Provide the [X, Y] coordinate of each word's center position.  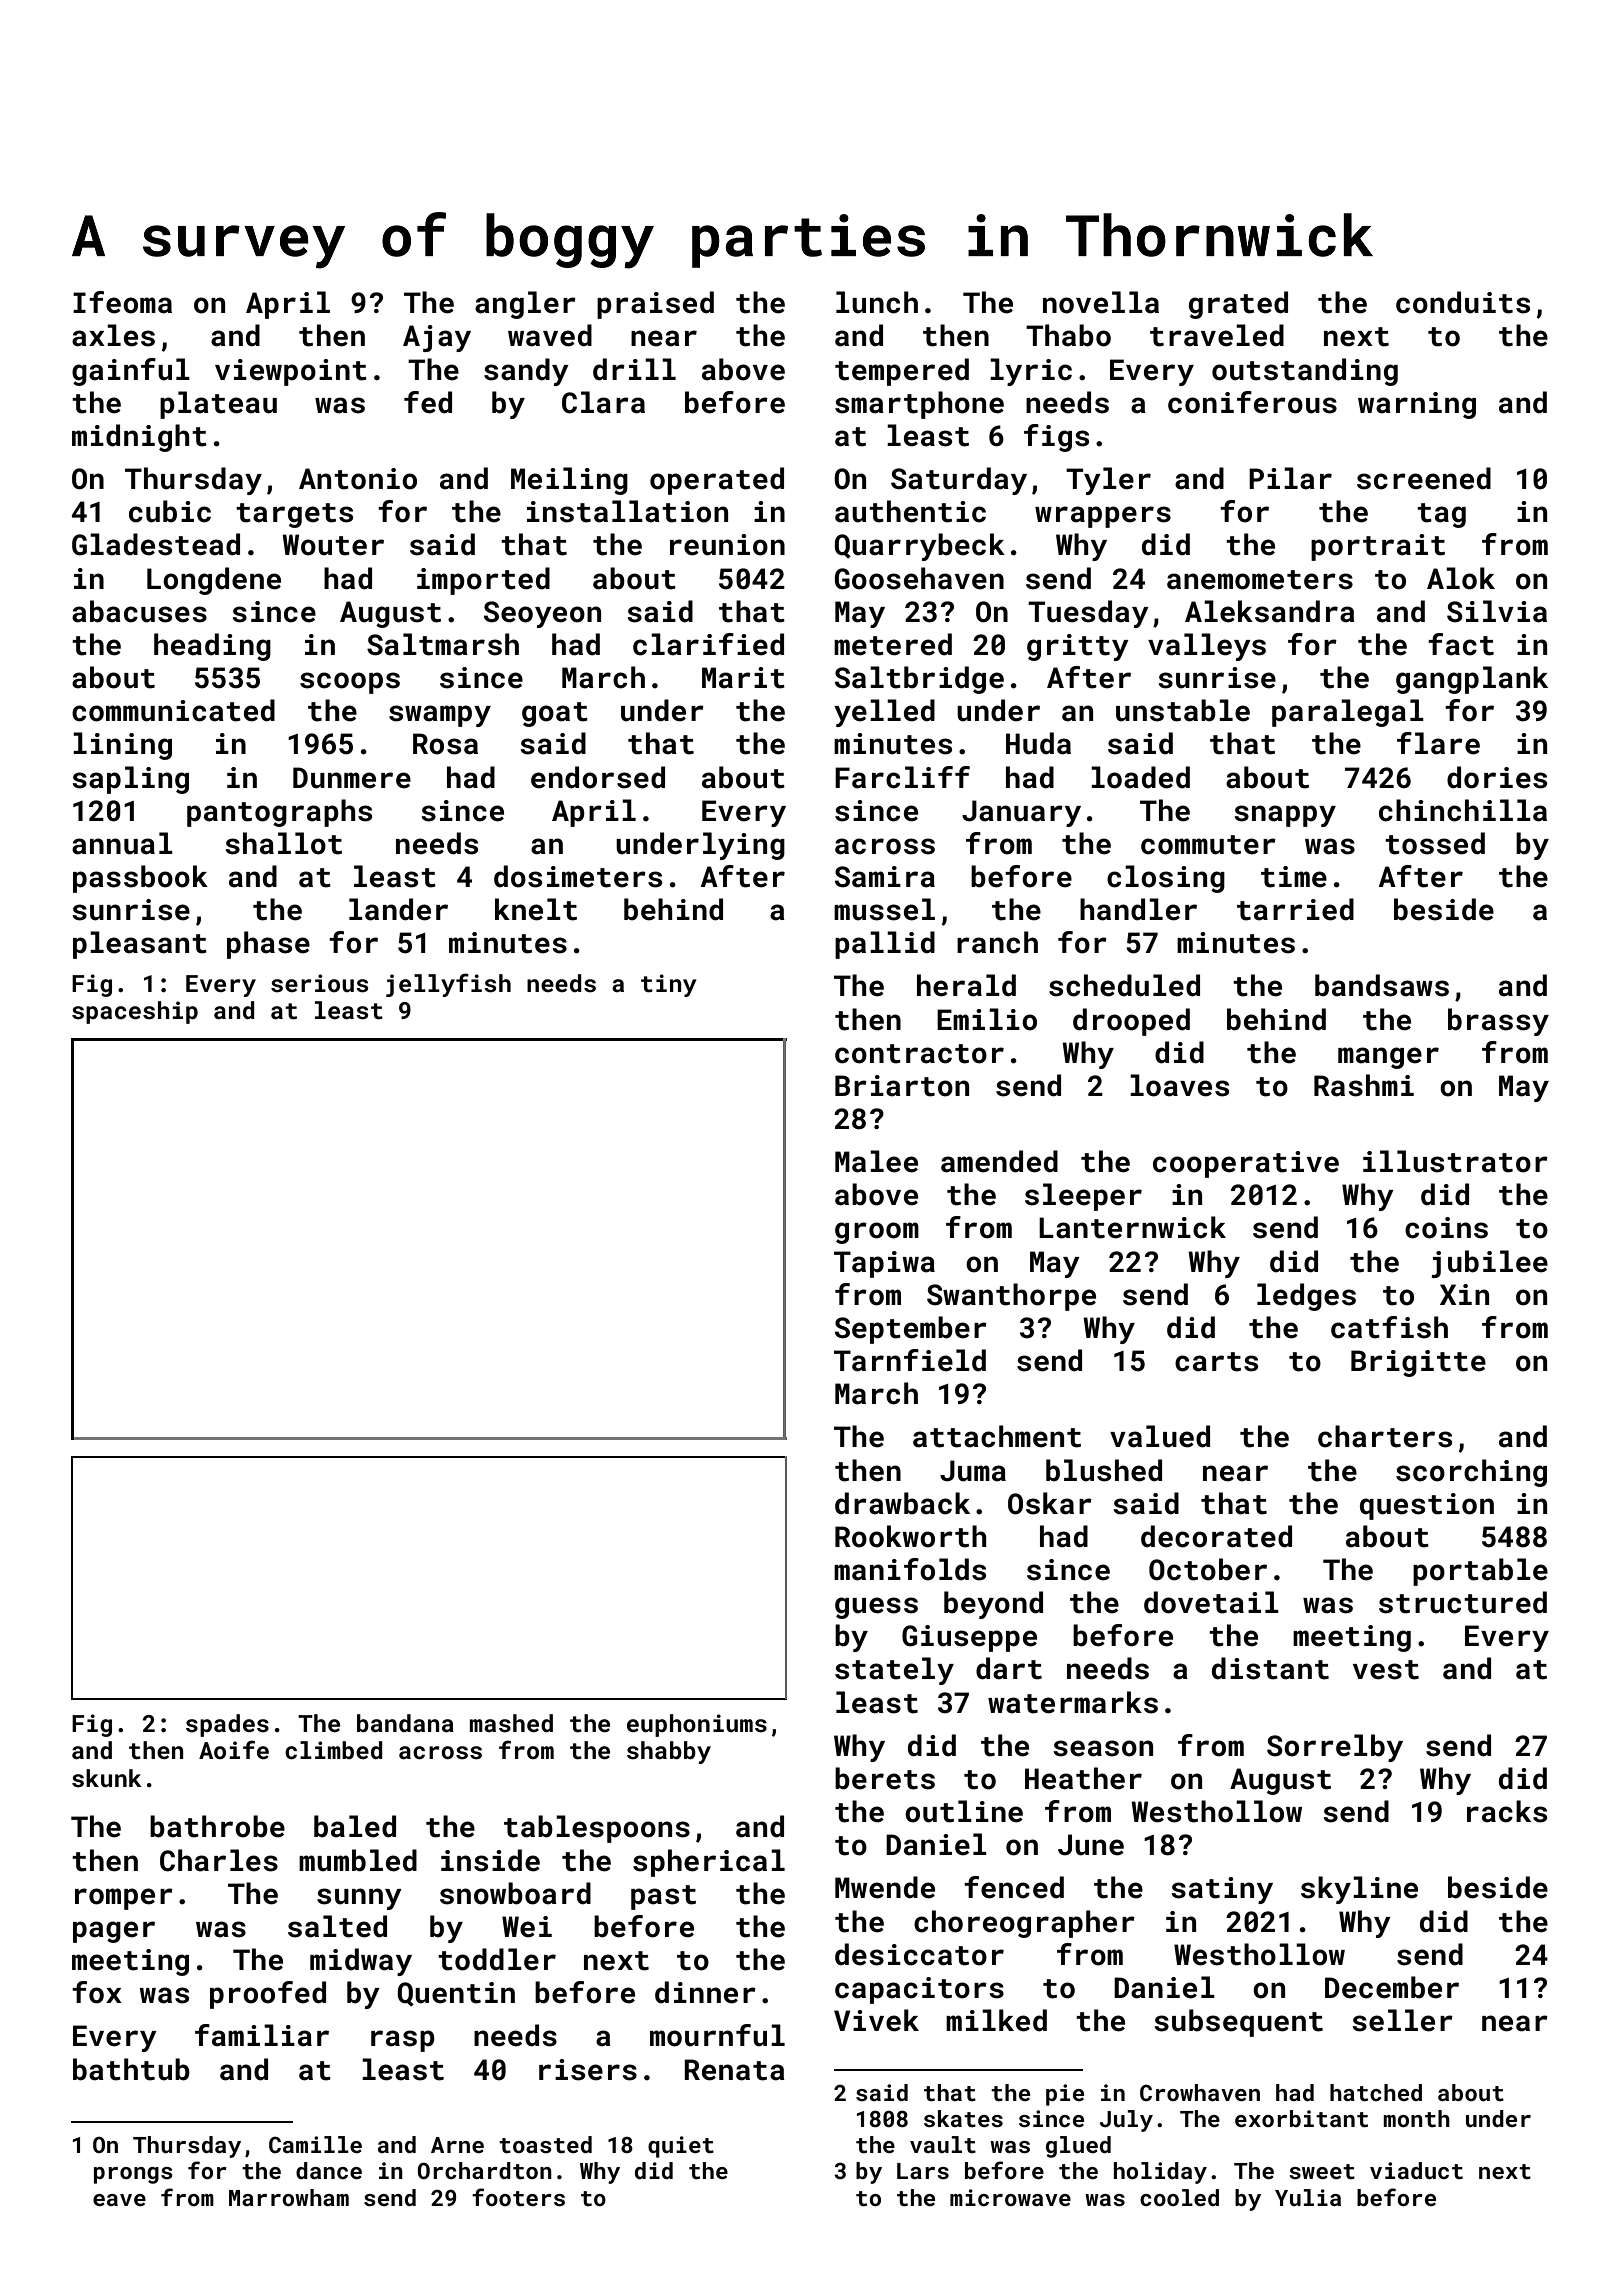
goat [555, 714]
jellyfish [448, 985]
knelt [536, 909]
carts [1216, 1362]
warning [1417, 405]
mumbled [358, 1860]
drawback [902, 1503]
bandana [405, 1723]
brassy [1498, 1022]
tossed [1435, 843]
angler [525, 305]
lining [122, 746]
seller [1402, 2020]
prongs [133, 2175]
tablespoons [597, 1829]
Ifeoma [122, 302]
